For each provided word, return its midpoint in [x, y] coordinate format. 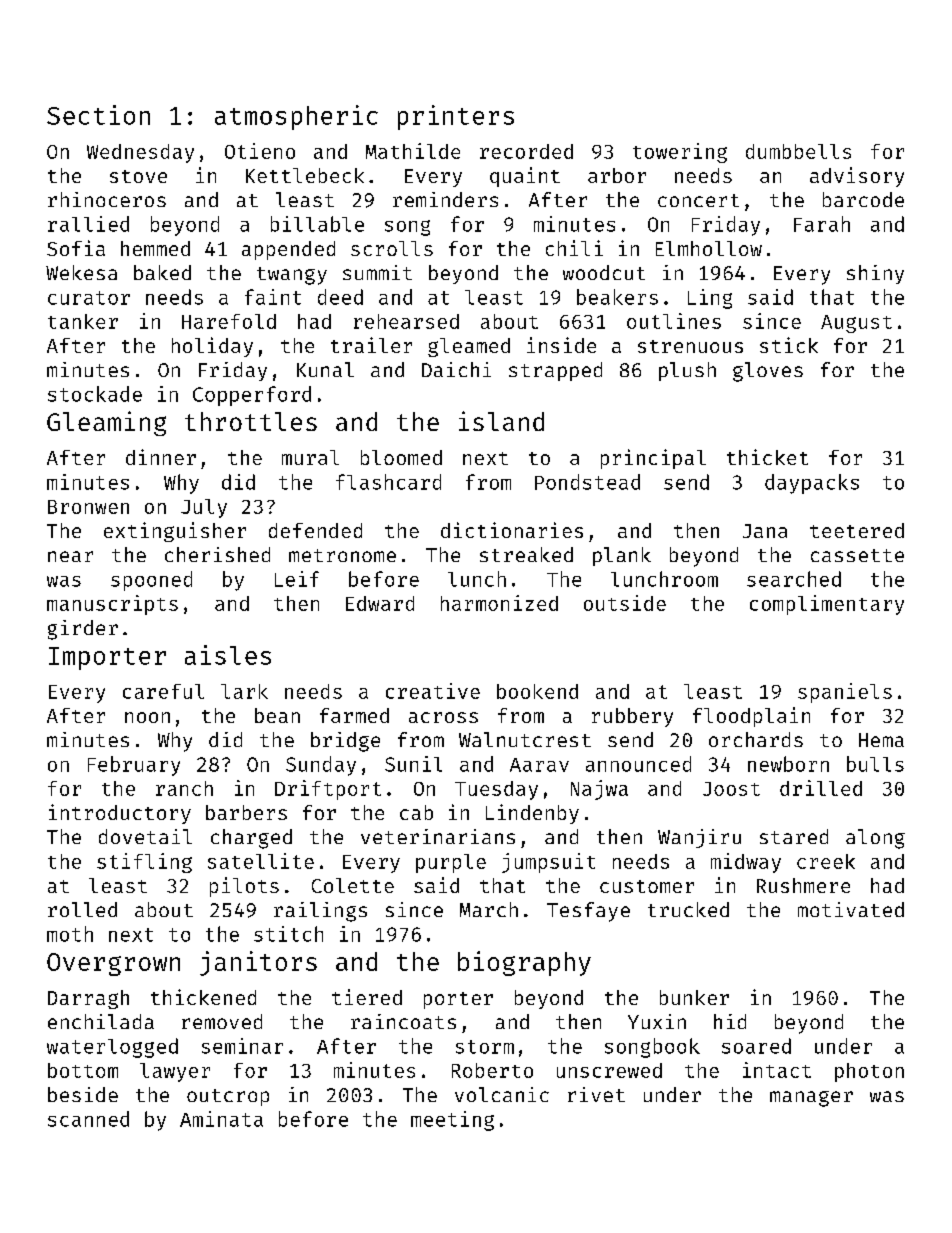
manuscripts [112, 605]
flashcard [388, 482]
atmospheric [296, 117]
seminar [242, 1046]
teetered [857, 530]
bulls [875, 764]
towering [680, 153]
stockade [95, 394]
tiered [367, 997]
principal [653, 459]
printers [456, 117]
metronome [342, 555]
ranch [184, 788]
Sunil [413, 764]
